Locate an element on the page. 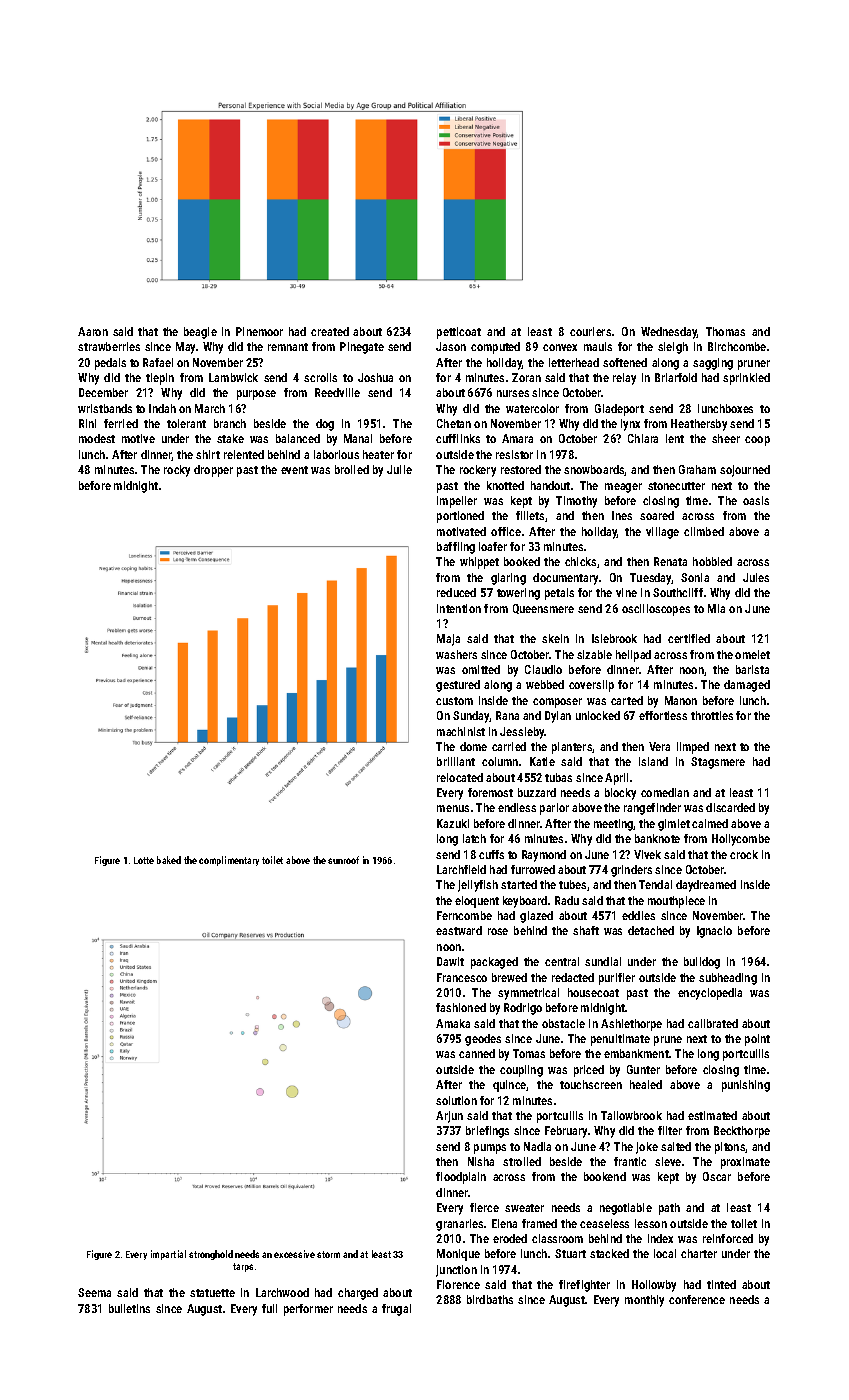 The width and height of the document is (849, 1400). webbed is located at coordinates (545, 684).
